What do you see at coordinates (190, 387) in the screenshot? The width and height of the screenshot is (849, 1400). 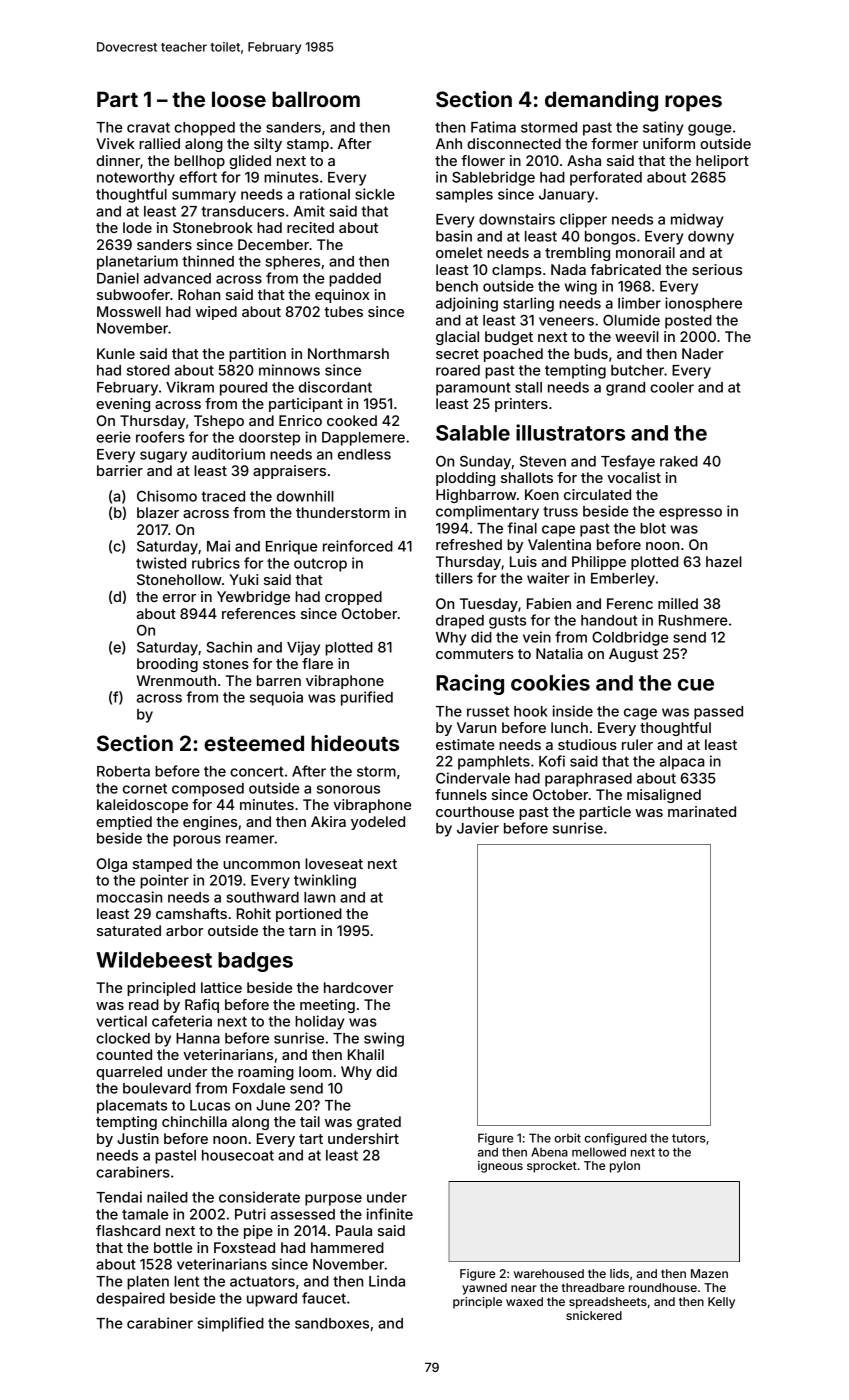 I see `Vikram` at bounding box center [190, 387].
